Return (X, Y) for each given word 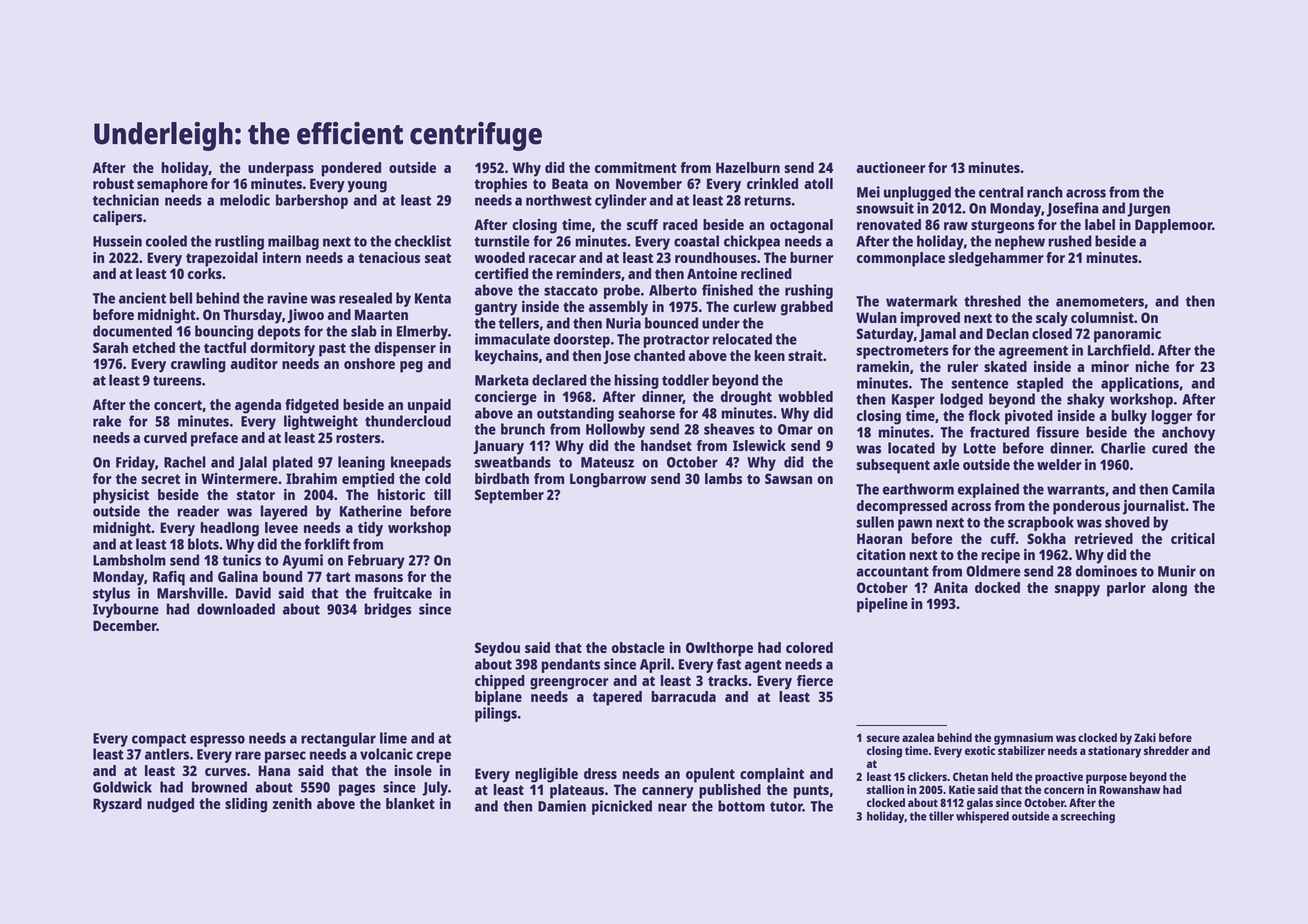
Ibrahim (311, 478)
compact (159, 740)
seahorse (646, 413)
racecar (552, 259)
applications (1140, 384)
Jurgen (1148, 210)
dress (600, 773)
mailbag (293, 242)
